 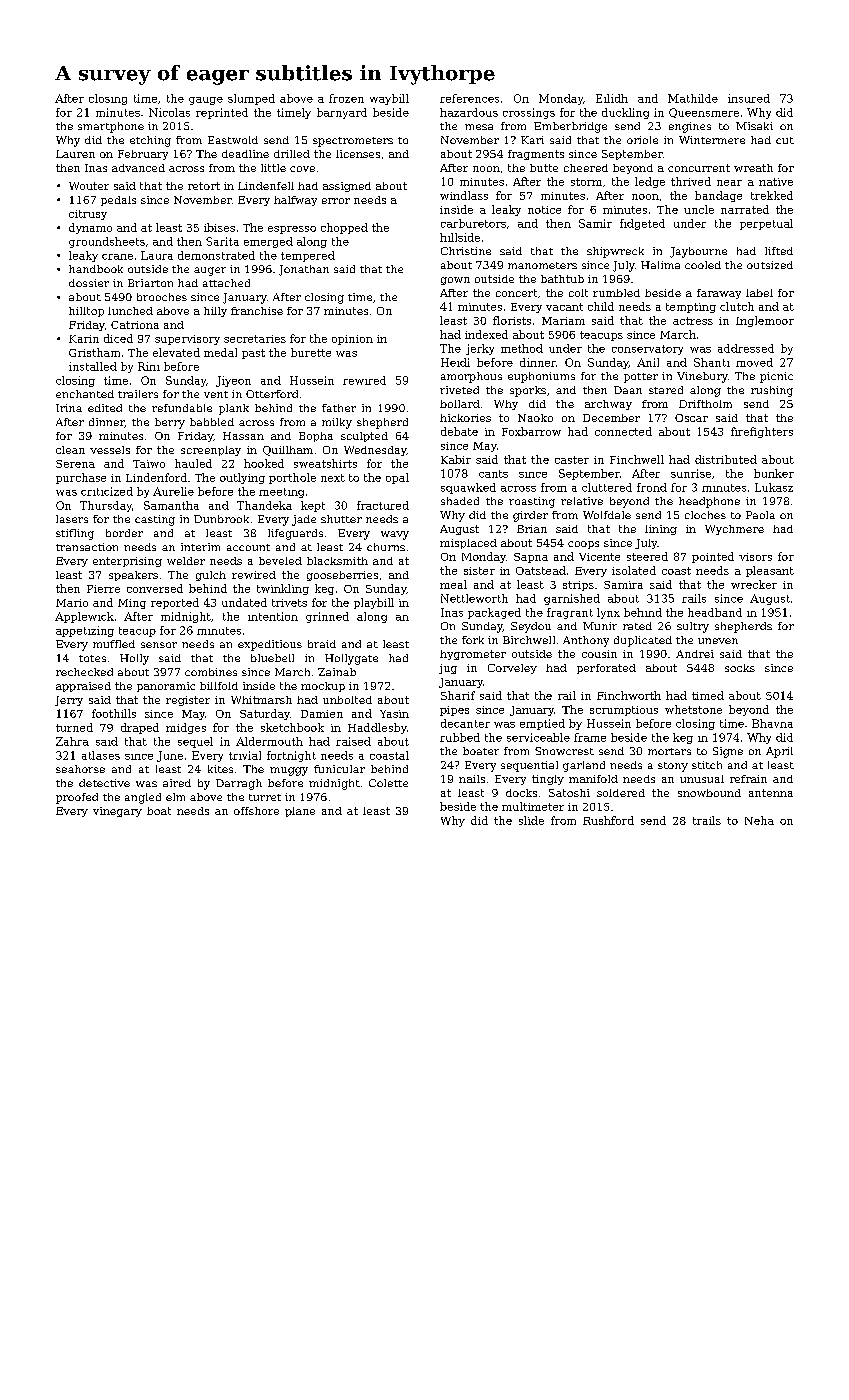 What do you see at coordinates (304, 270) in the document?
I see `Jonathan` at bounding box center [304, 270].
